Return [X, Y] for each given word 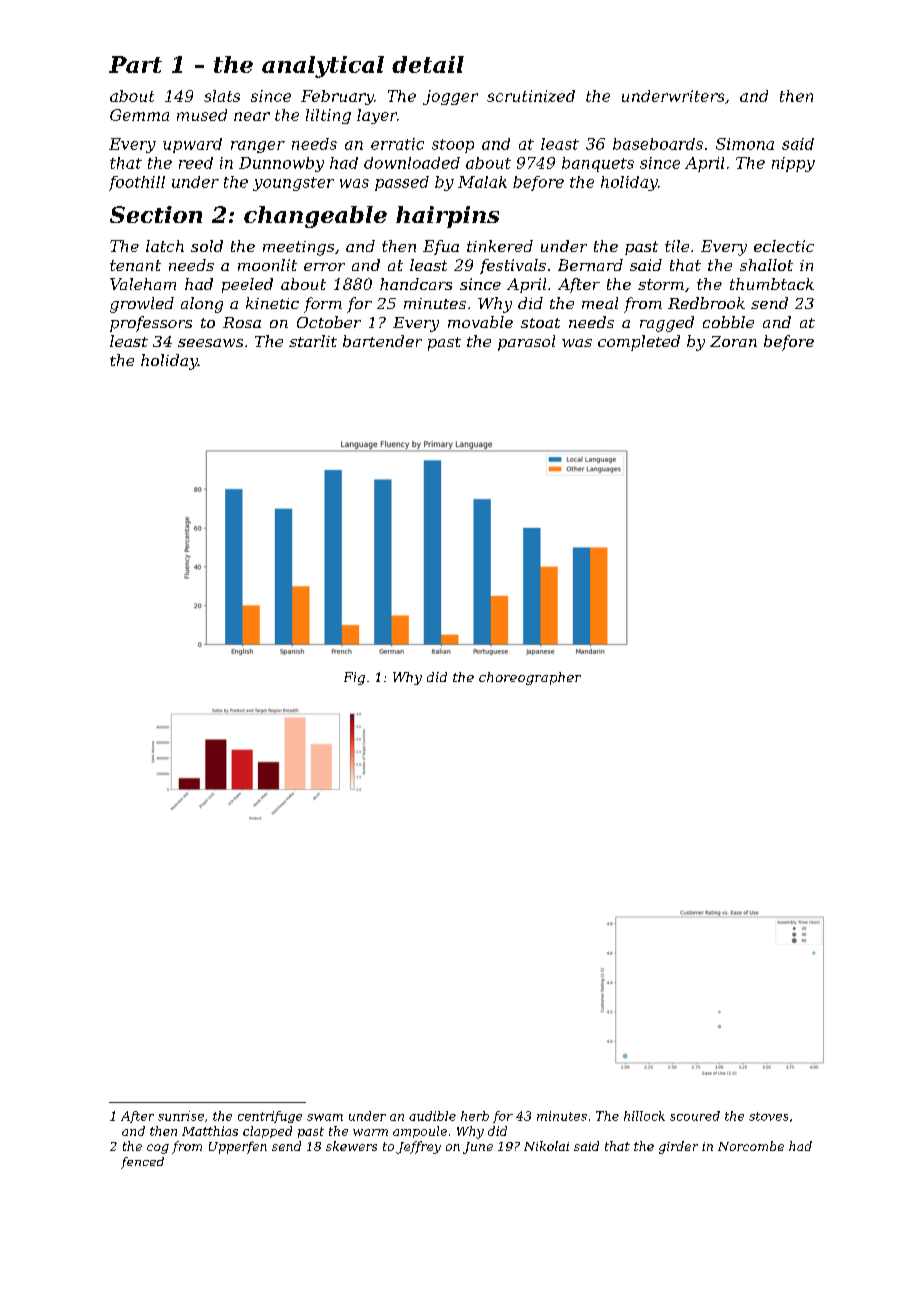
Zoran [733, 341]
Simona [745, 144]
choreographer [530, 678]
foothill [137, 183]
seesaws [210, 343]
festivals [513, 266]
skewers [351, 1146]
